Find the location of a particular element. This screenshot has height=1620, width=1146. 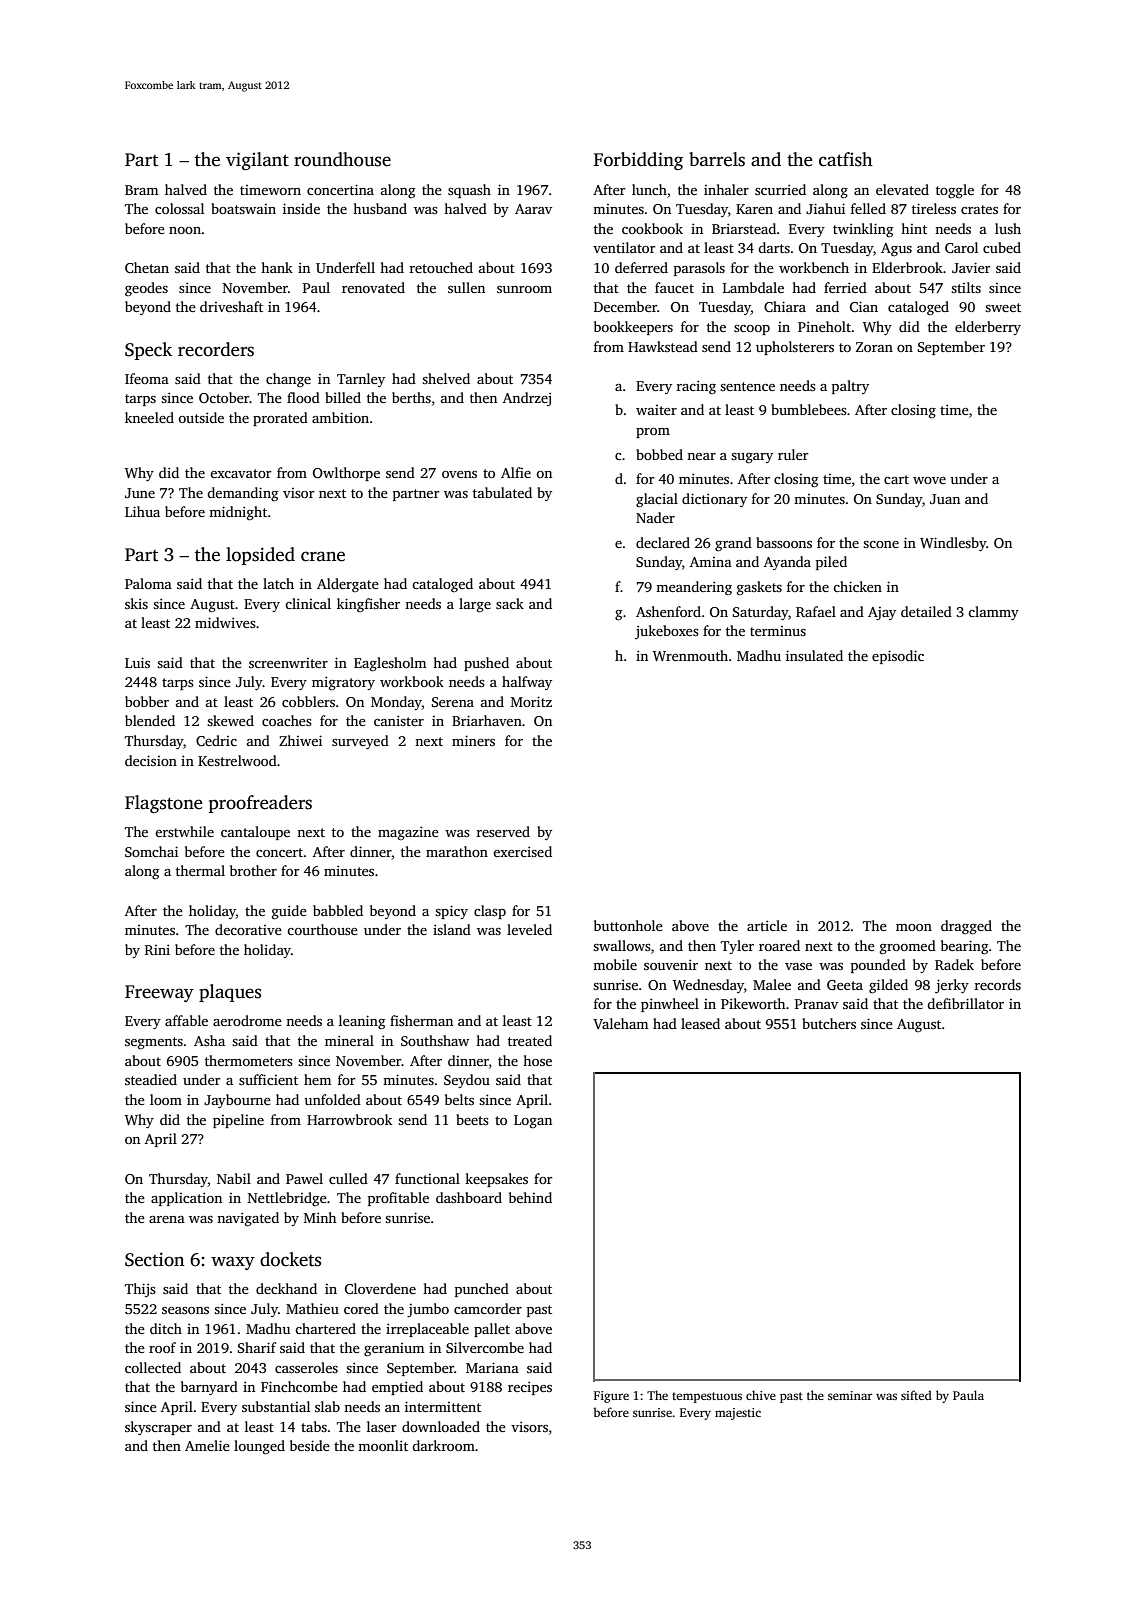

Tarnley is located at coordinates (361, 380).
